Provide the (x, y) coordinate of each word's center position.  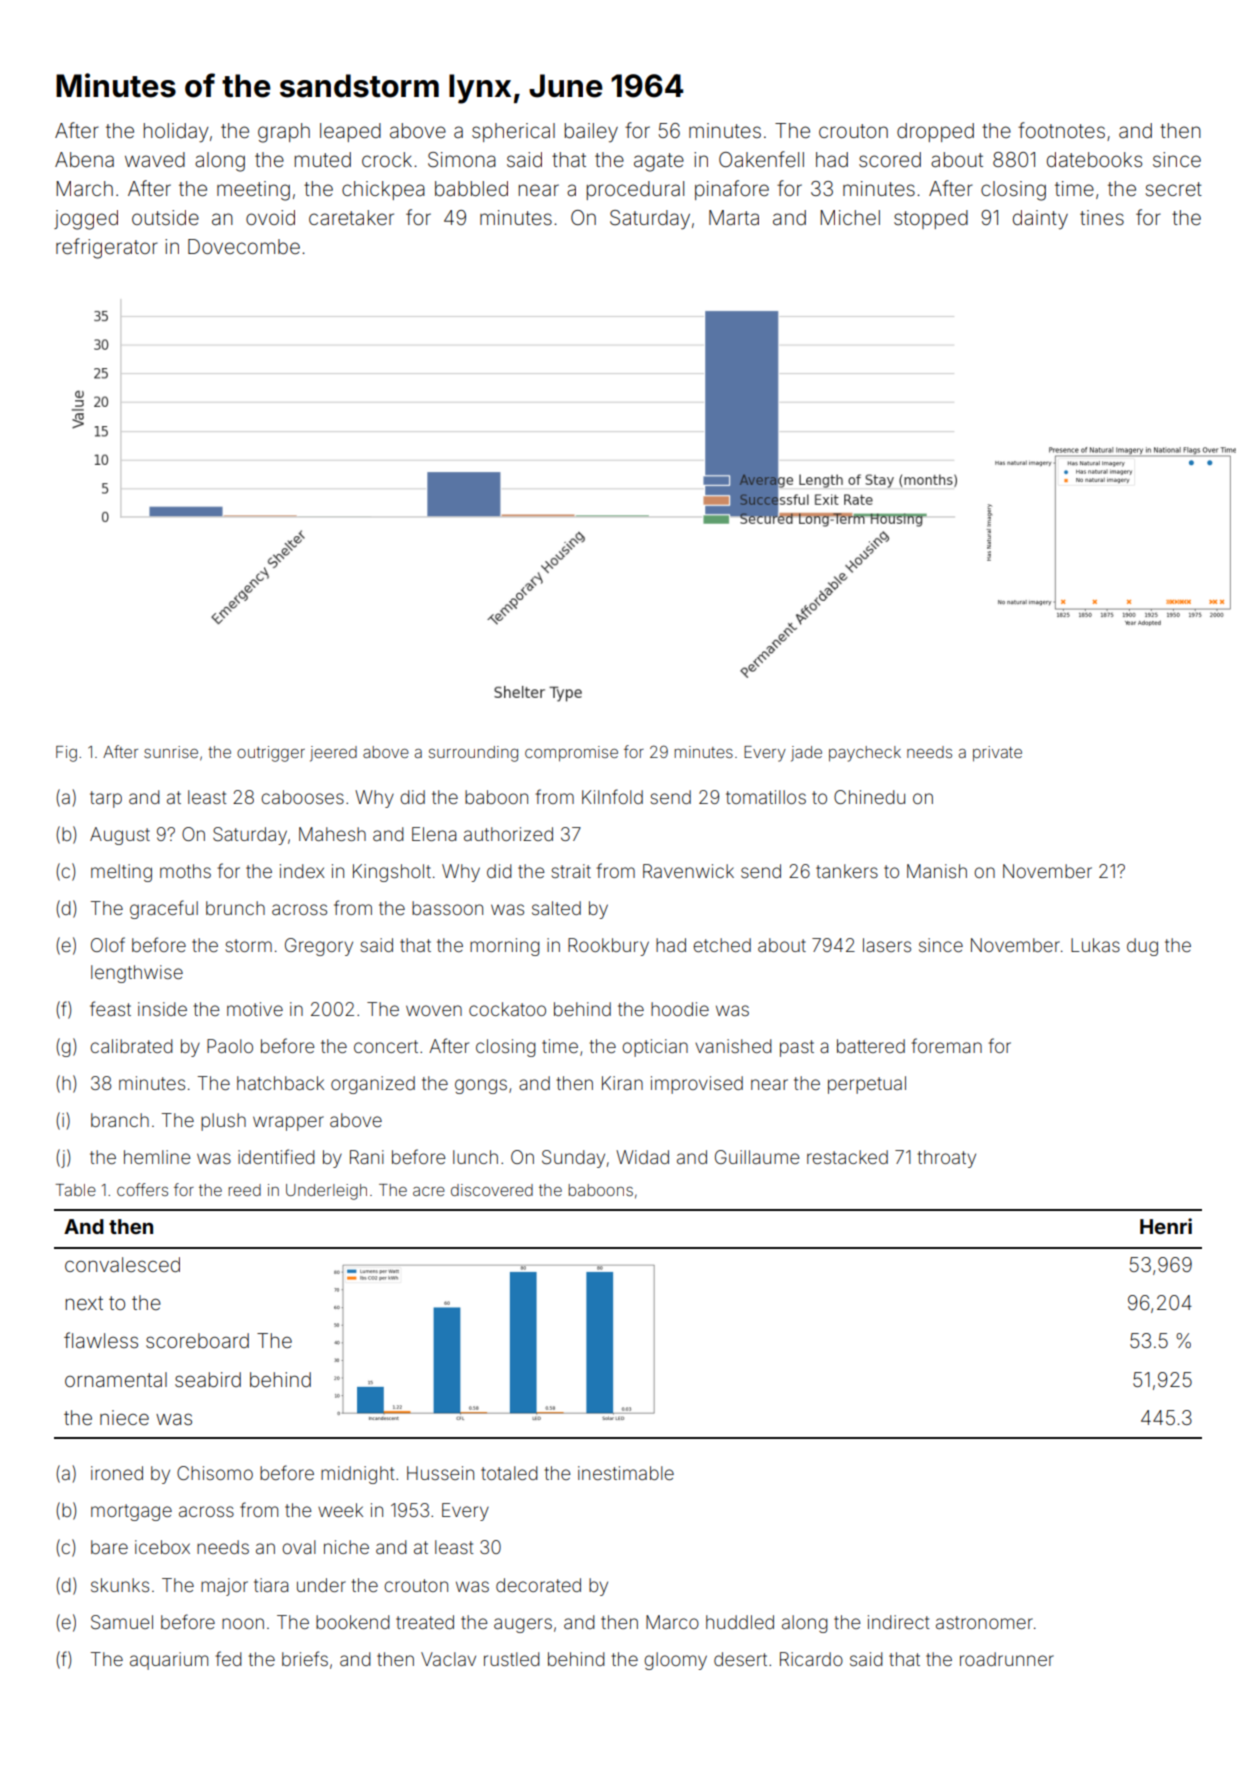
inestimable (626, 1473)
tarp (106, 799)
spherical (513, 132)
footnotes (1061, 130)
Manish (937, 871)
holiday (176, 133)
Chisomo (215, 1473)
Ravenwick (688, 871)
